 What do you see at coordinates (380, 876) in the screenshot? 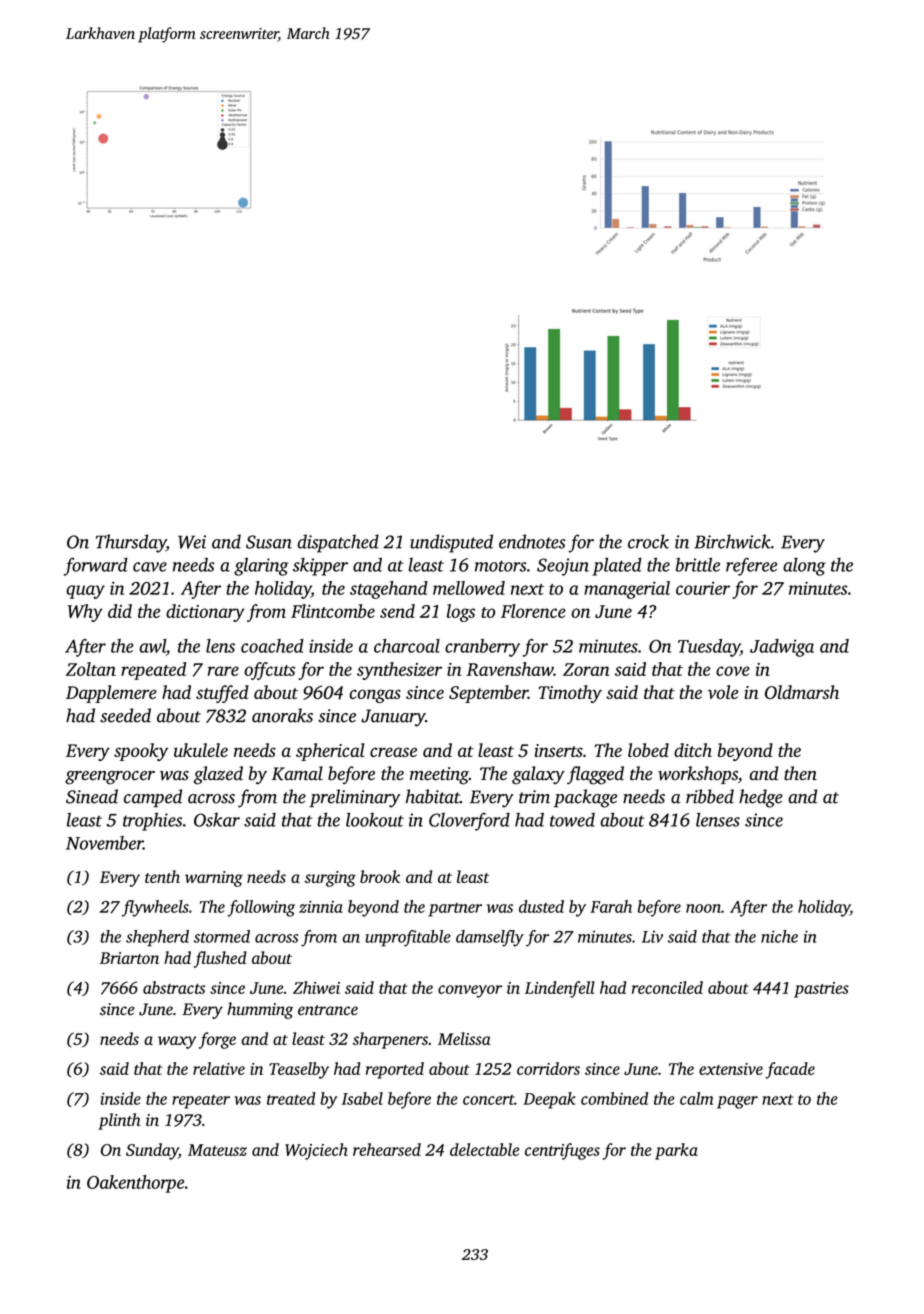
I see `brook` at bounding box center [380, 876].
